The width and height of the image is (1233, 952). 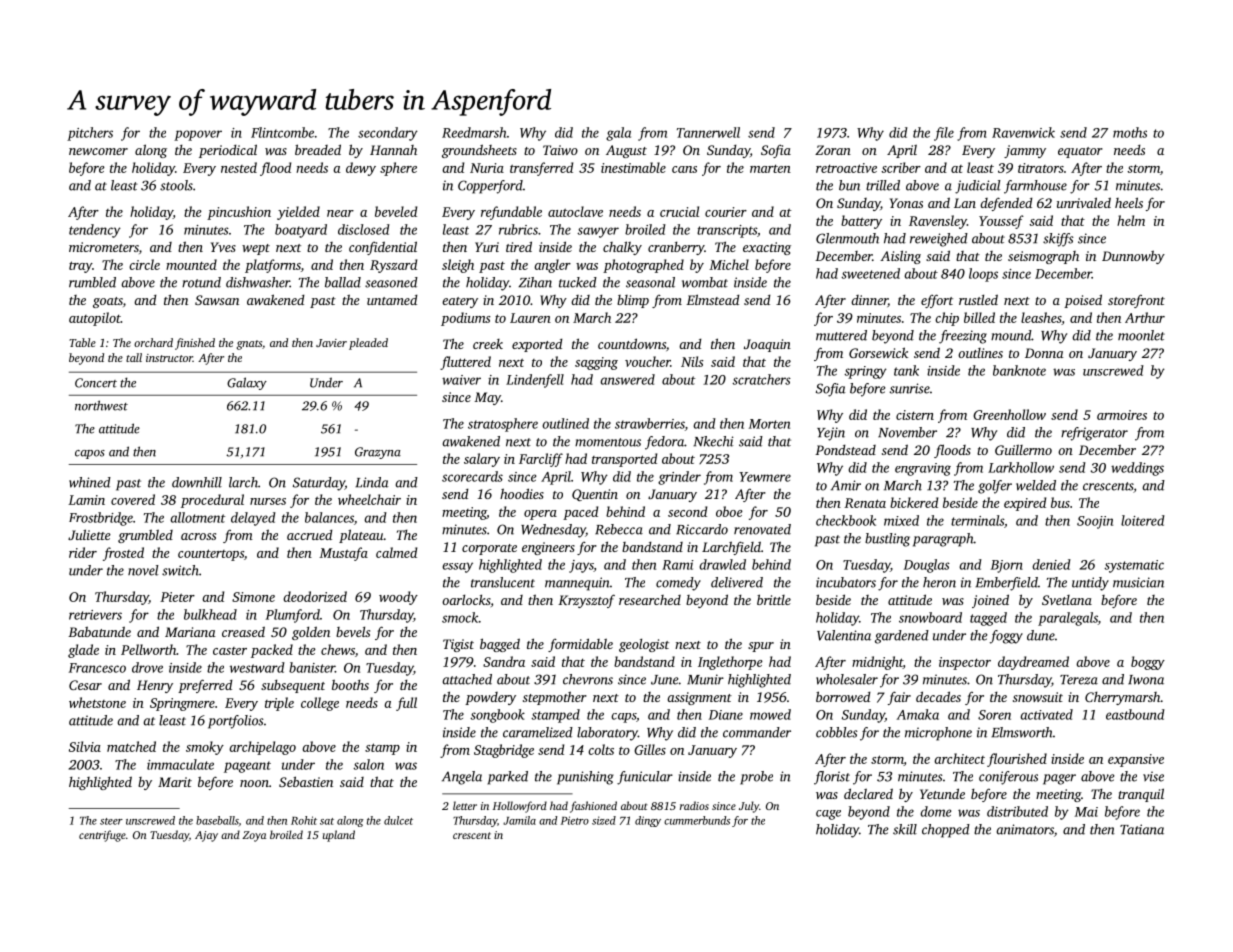 I want to click on northwest, so click(x=101, y=405).
